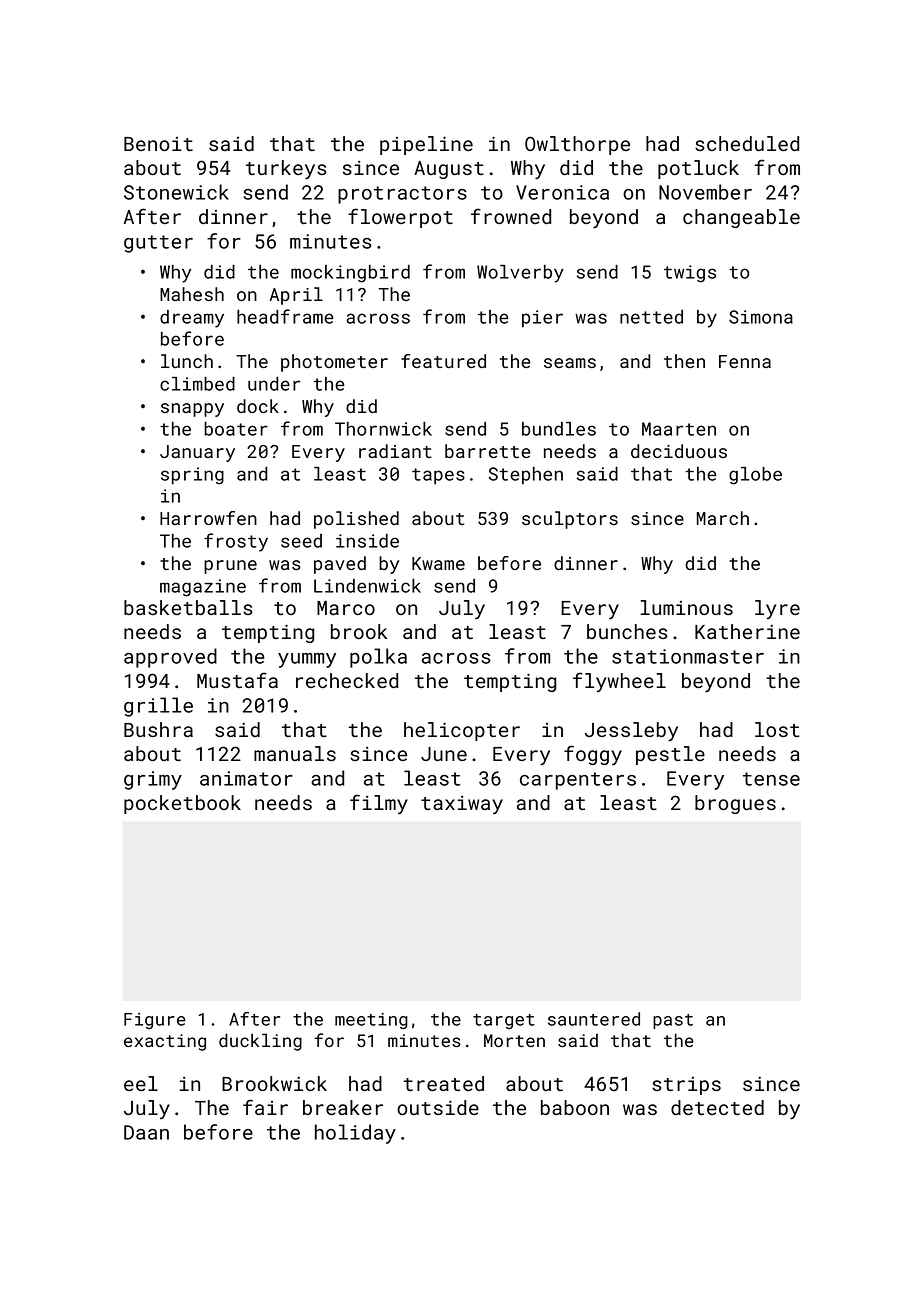  What do you see at coordinates (378, 658) in the page?
I see `polka` at bounding box center [378, 658].
